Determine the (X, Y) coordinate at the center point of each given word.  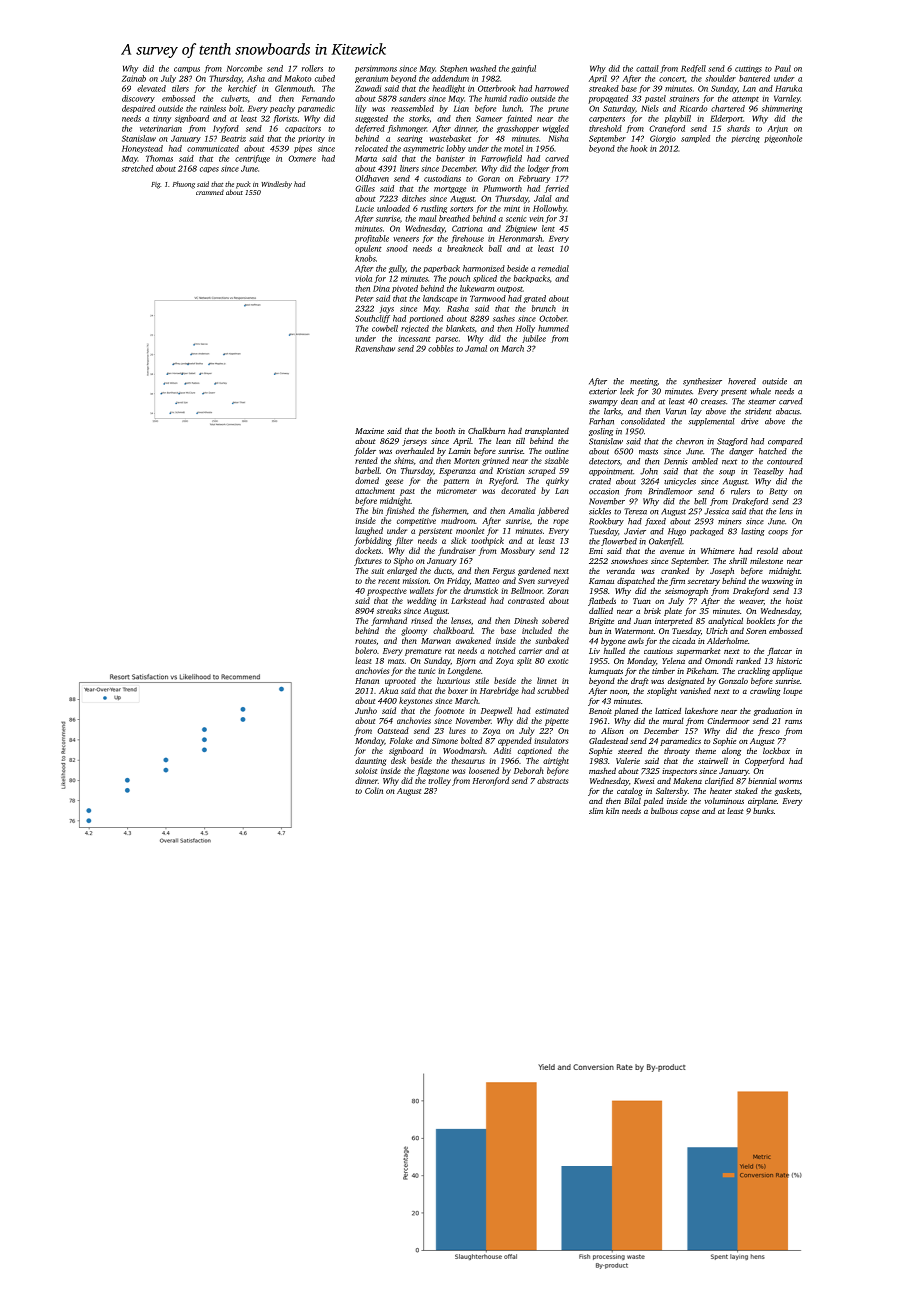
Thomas (159, 158)
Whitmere (717, 551)
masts (648, 452)
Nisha (558, 138)
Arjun (777, 129)
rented (366, 460)
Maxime (369, 431)
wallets (422, 590)
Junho (366, 710)
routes (365, 641)
